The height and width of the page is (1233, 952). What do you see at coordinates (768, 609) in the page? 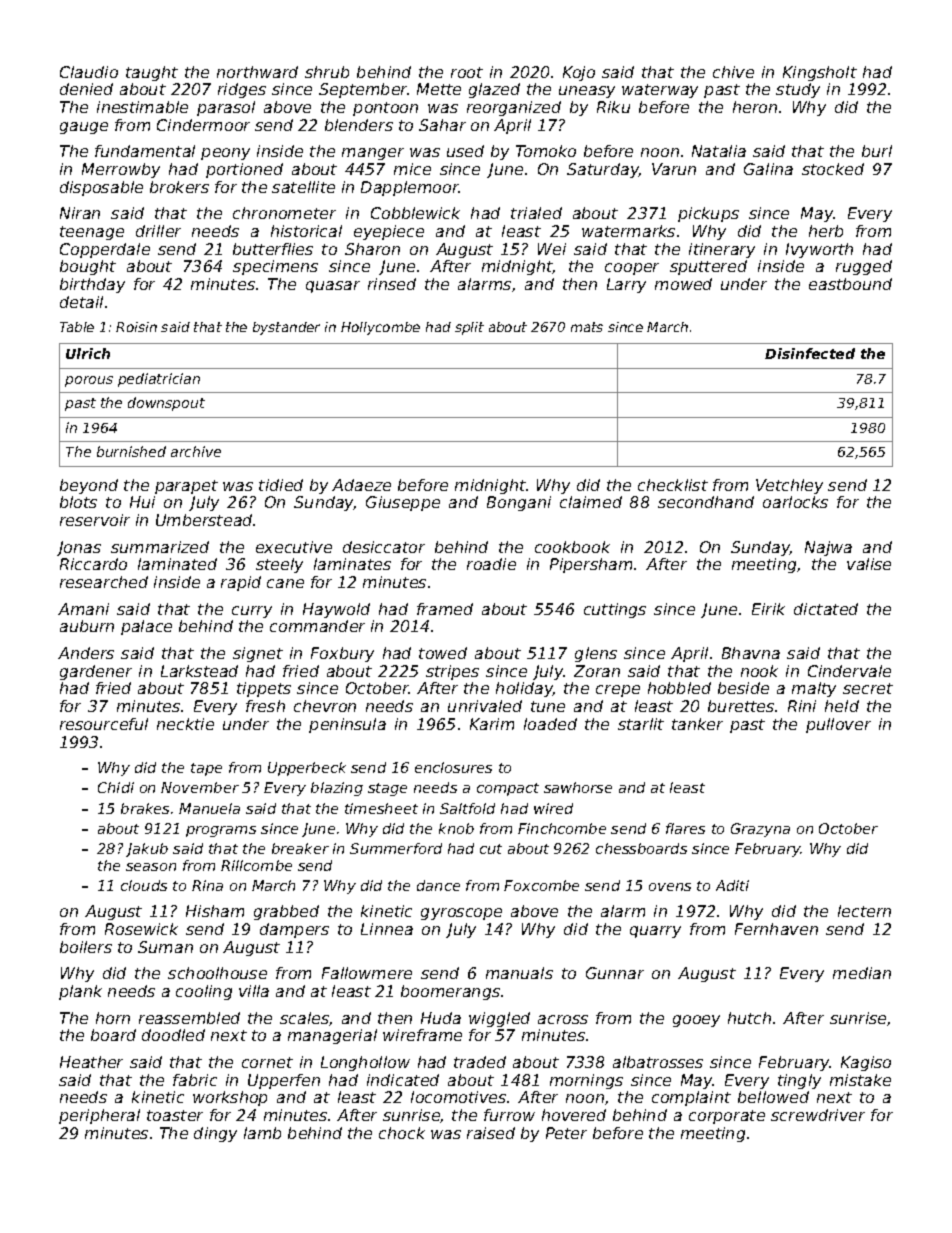
I see `Eirik` at bounding box center [768, 609].
